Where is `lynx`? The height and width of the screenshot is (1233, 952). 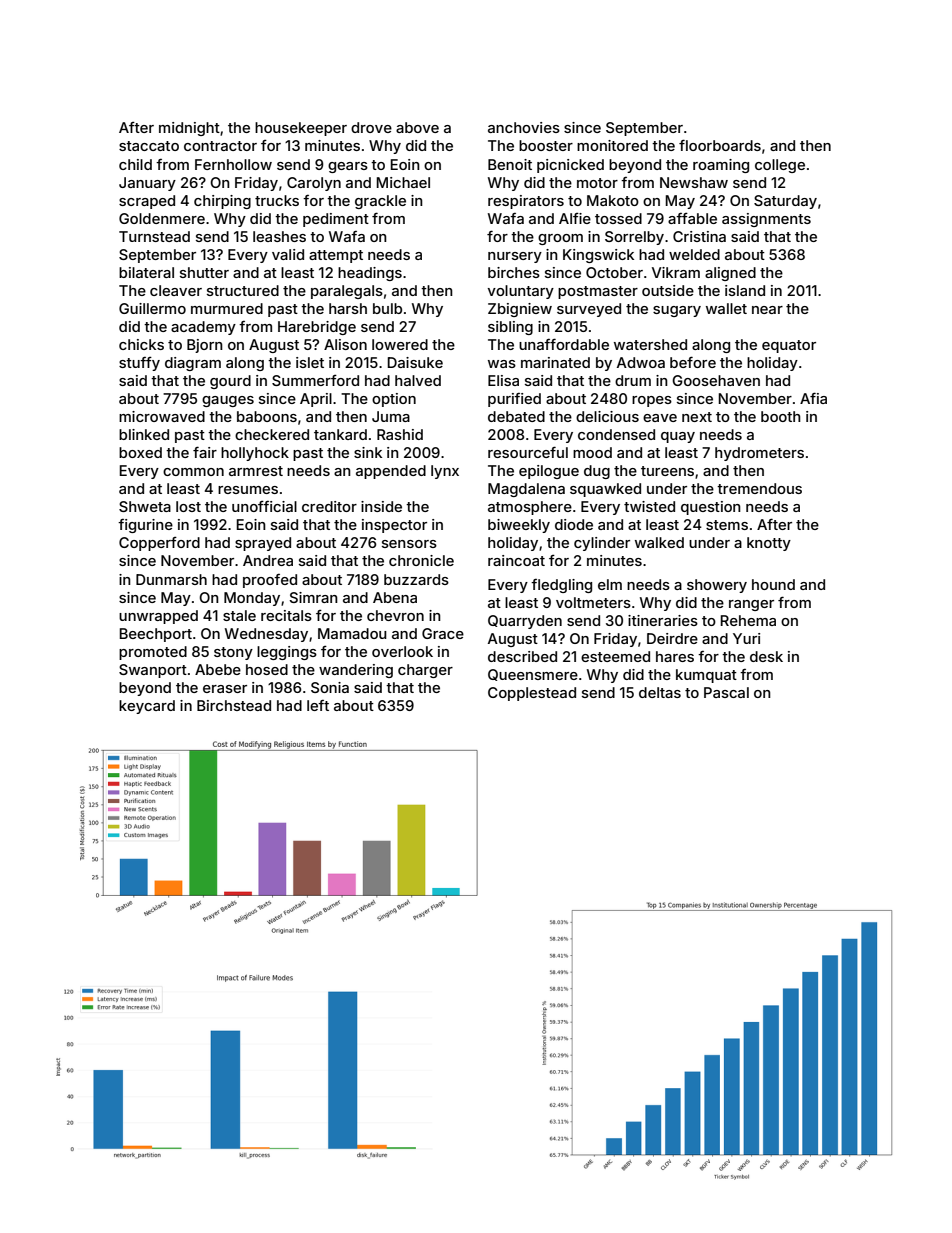 lynx is located at coordinates (445, 472).
